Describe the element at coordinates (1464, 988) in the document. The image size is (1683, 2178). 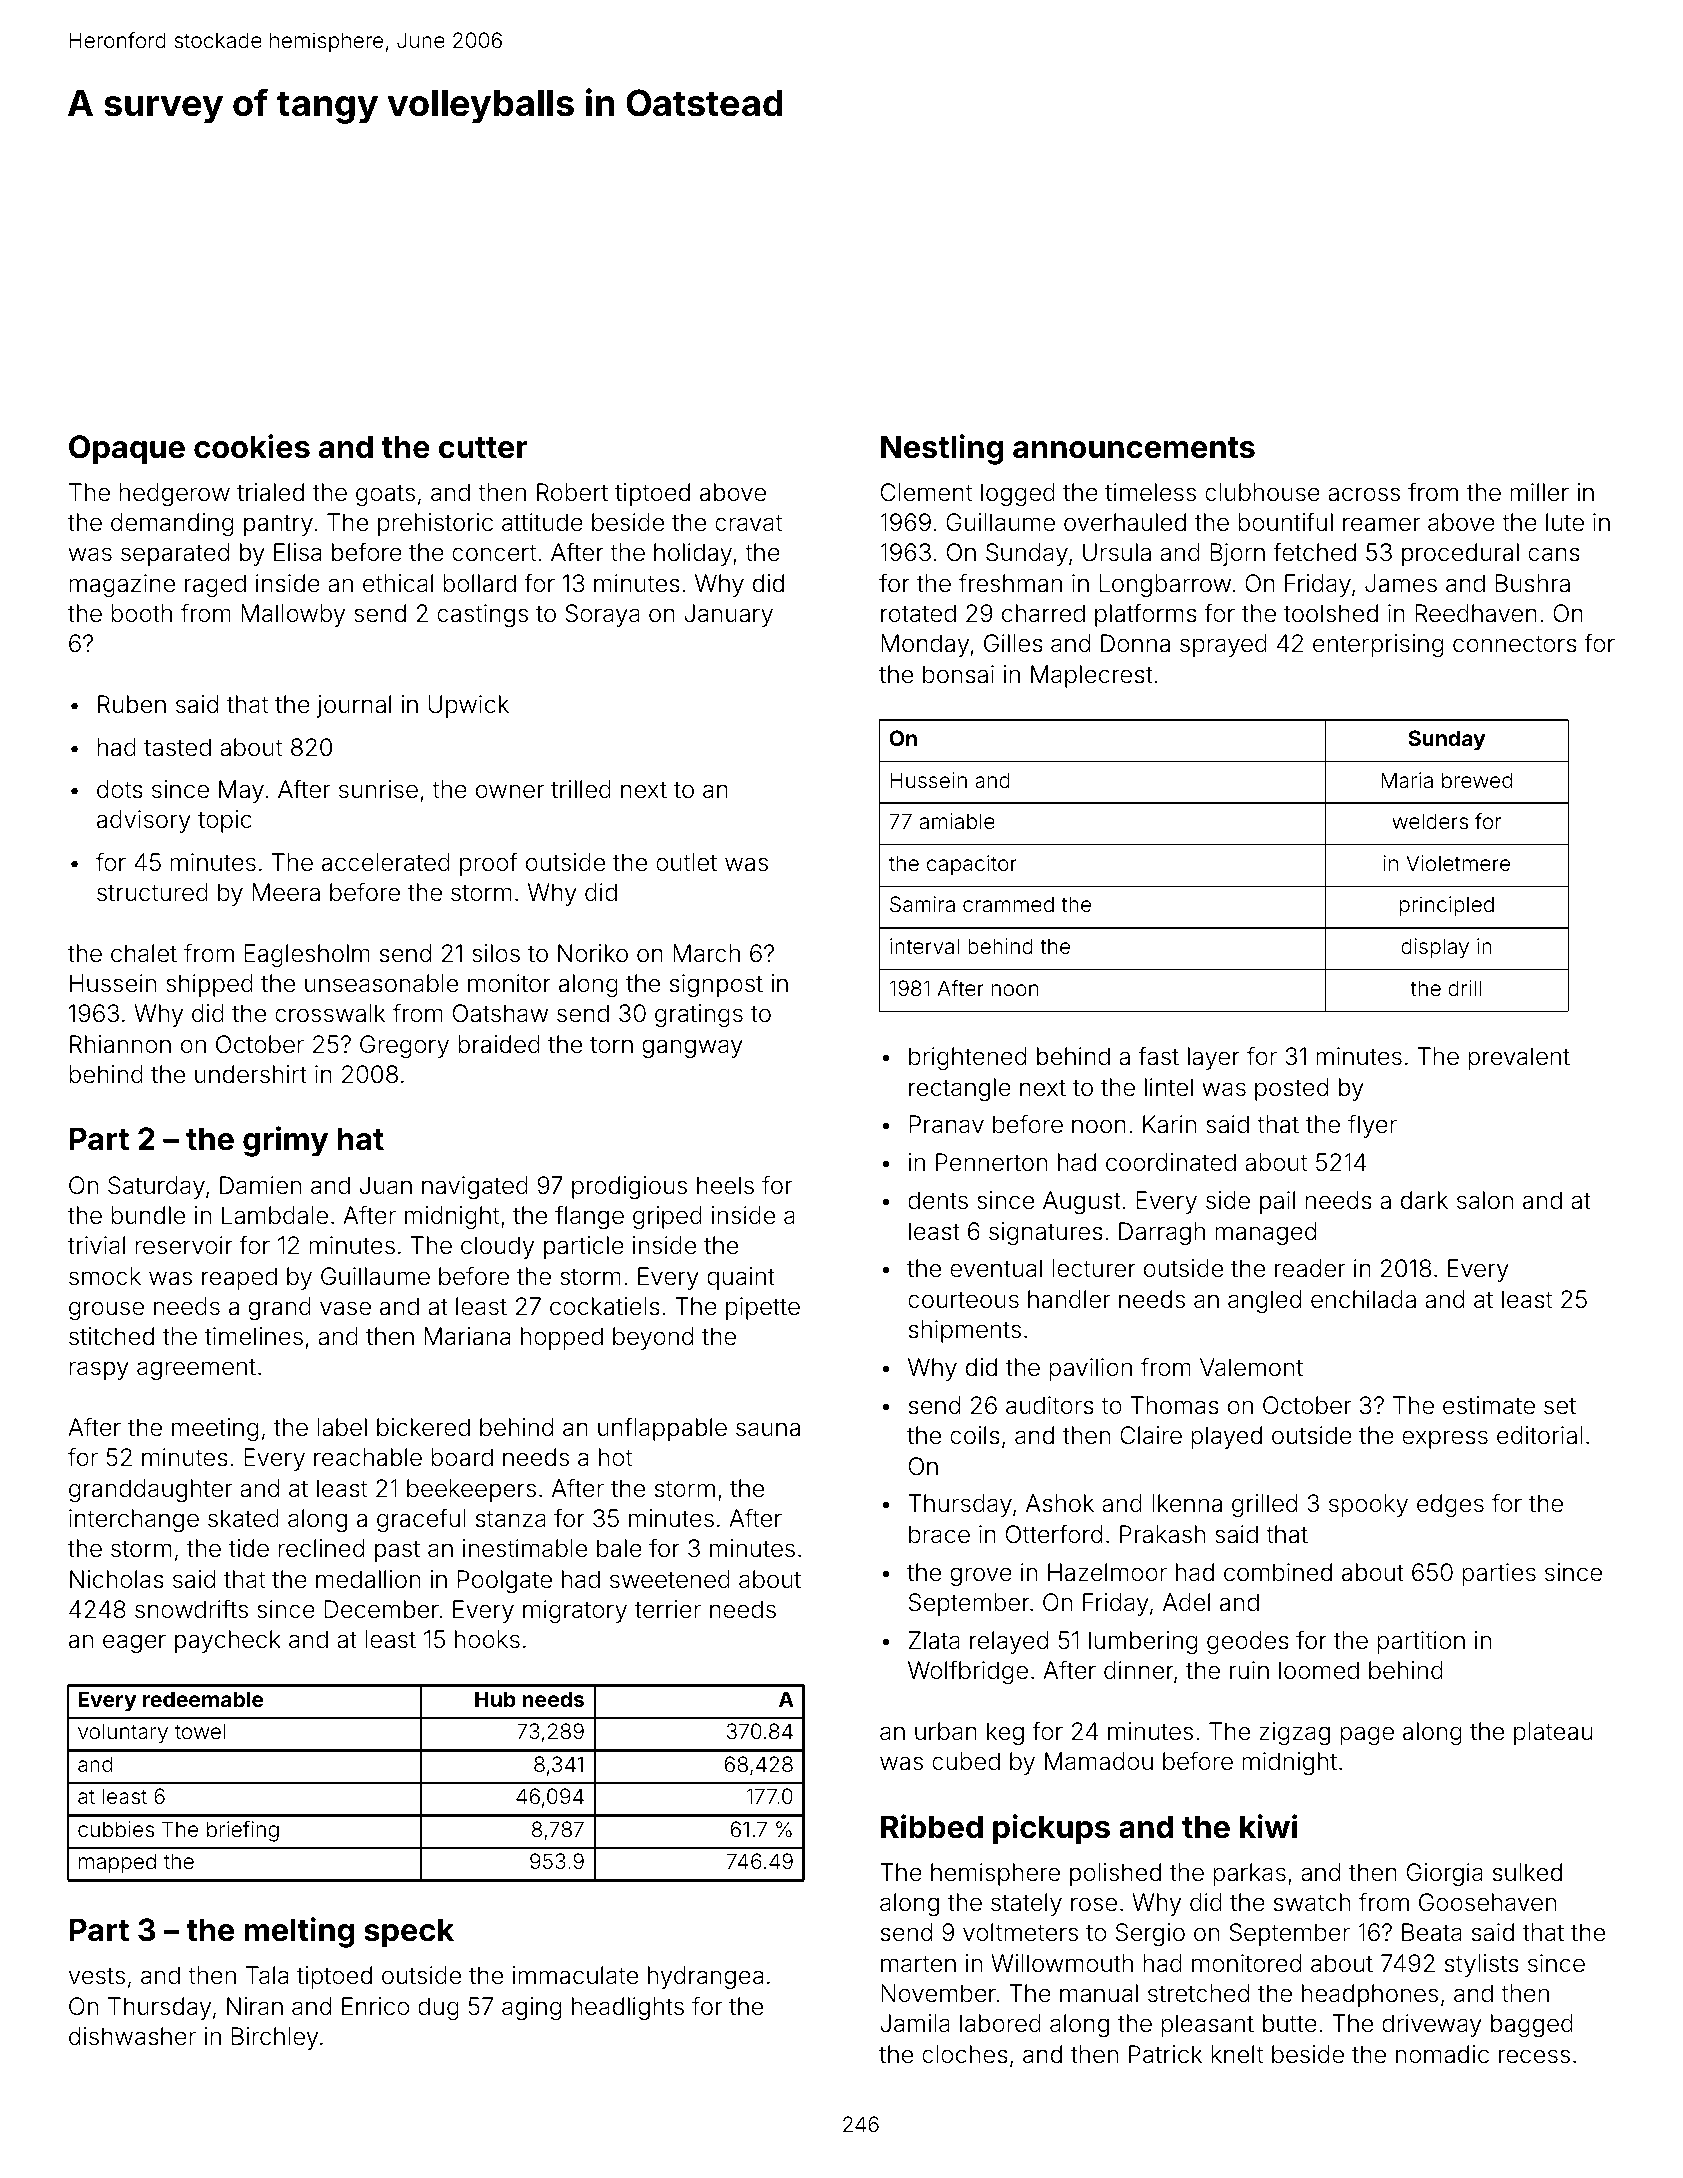
I see `drill` at that location.
